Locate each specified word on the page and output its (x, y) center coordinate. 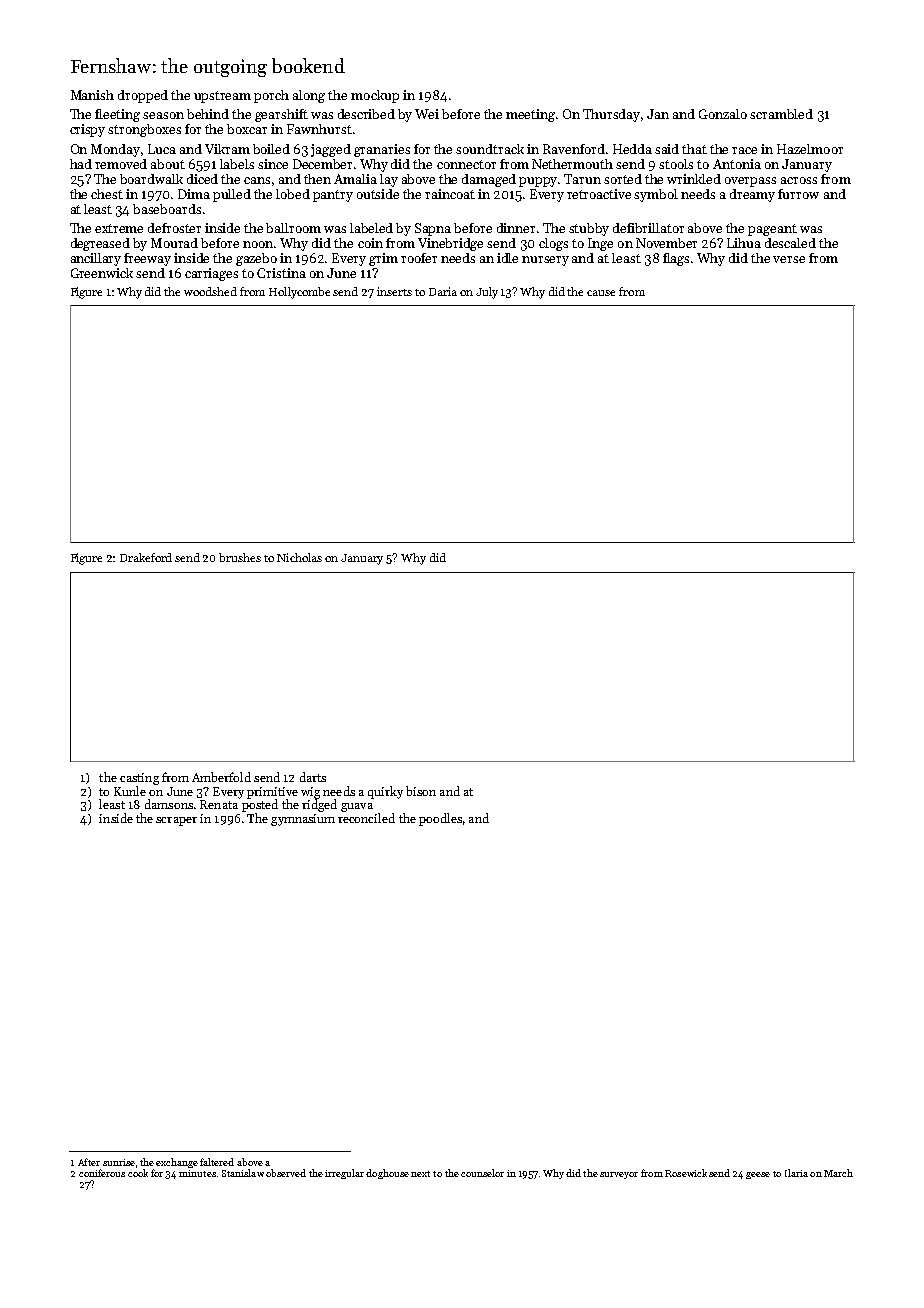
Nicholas (299, 557)
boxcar (247, 129)
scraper (176, 821)
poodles (440, 819)
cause (601, 293)
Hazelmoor (810, 149)
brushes (240, 557)
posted (260, 805)
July (487, 293)
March (838, 1173)
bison (421, 791)
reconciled (366, 818)
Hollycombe (299, 293)
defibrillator (648, 228)
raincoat (450, 194)
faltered (217, 1162)
